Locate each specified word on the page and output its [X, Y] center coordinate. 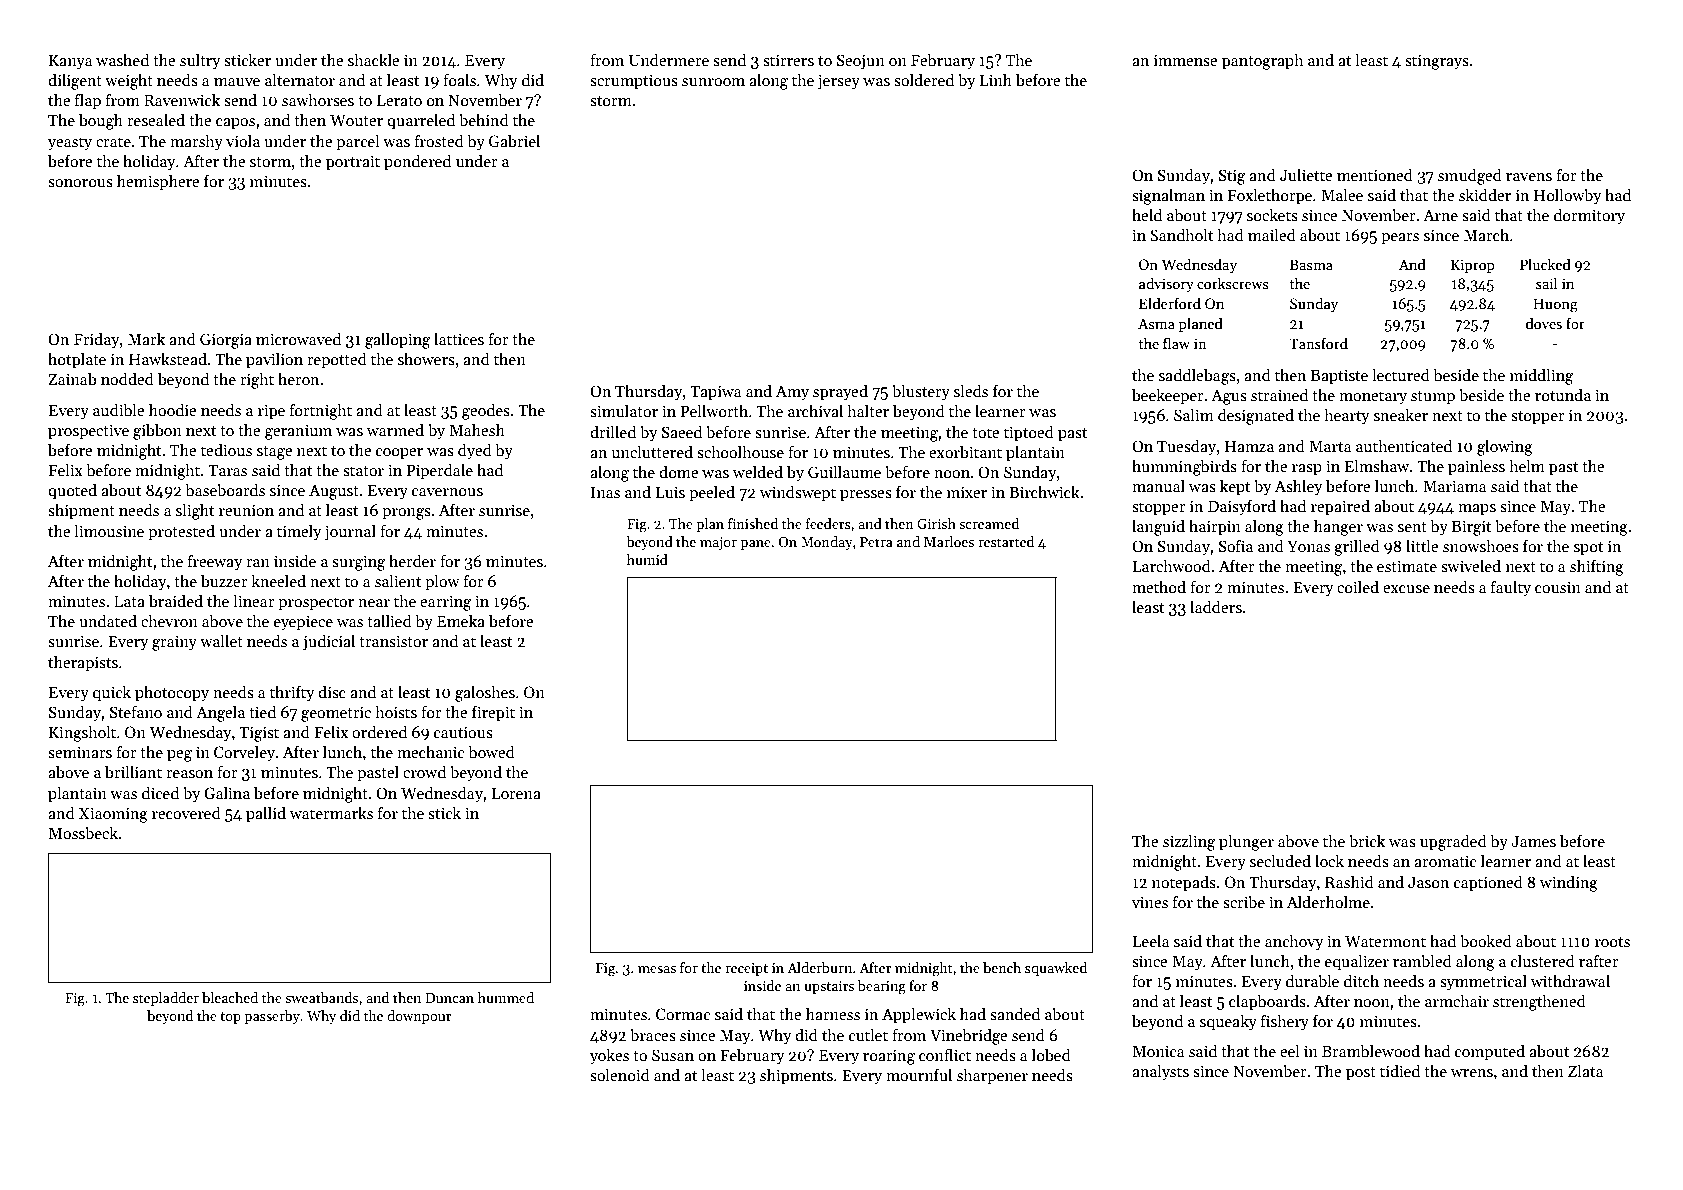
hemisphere [158, 182]
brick [1367, 840]
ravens [1529, 177]
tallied [389, 620]
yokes [609, 1056]
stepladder [166, 999]
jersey [838, 82]
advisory [1166, 284]
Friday [97, 340]
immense [1186, 60]
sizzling [1189, 842]
